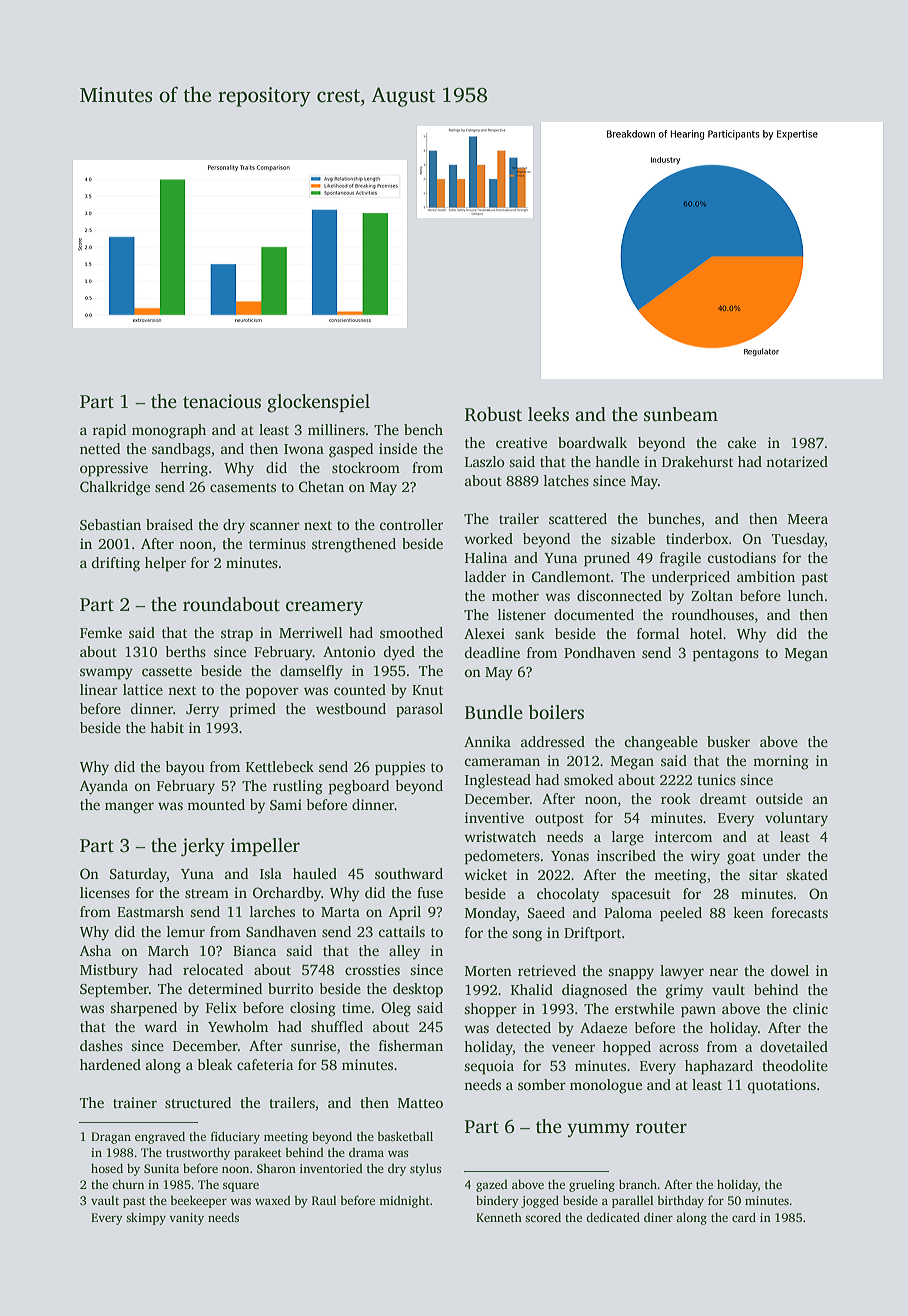 The width and height of the screenshot is (908, 1316). I want to click on morning, so click(781, 762).
